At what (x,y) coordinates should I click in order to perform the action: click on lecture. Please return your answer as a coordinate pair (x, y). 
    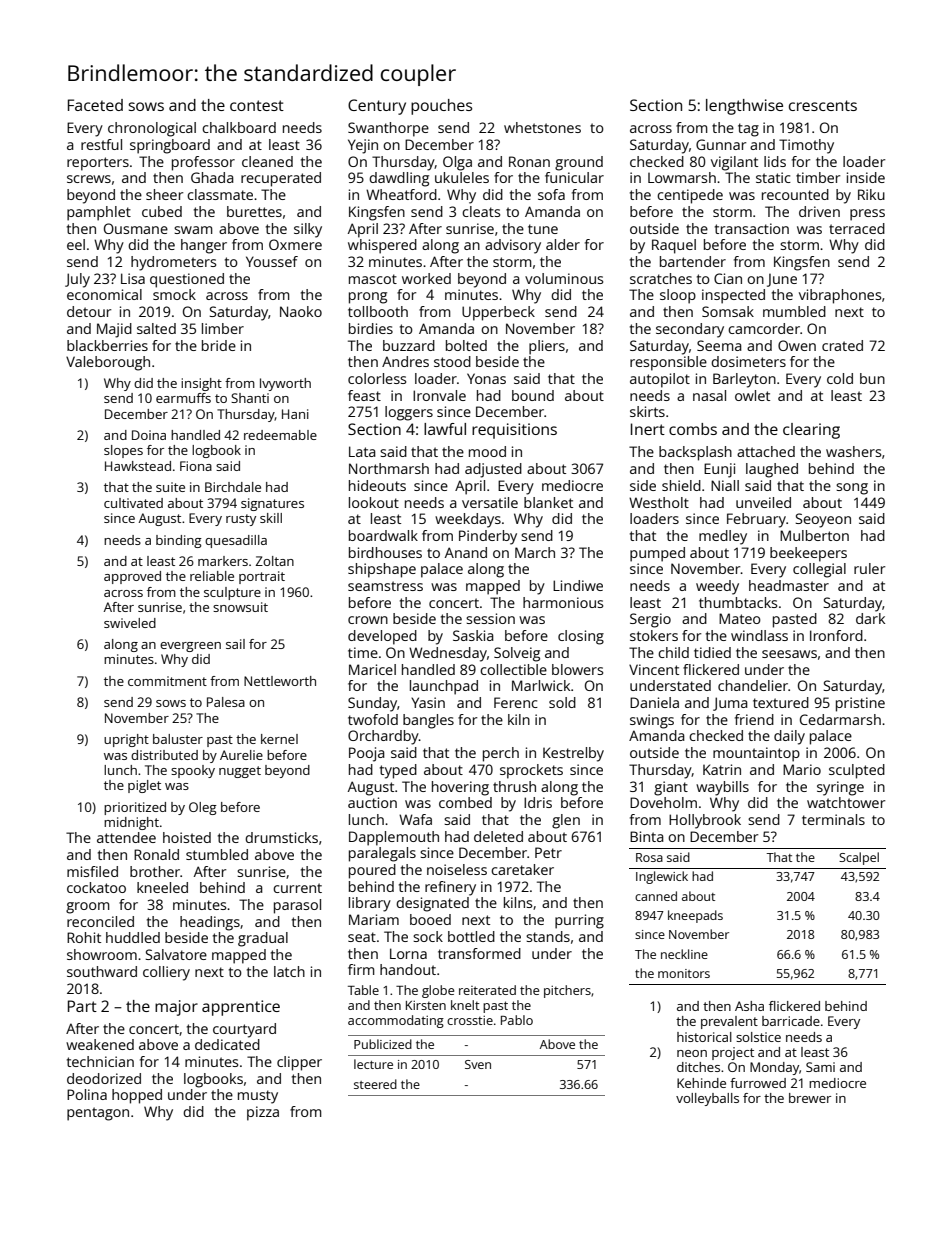
    Looking at the image, I should click on (373, 1064).
